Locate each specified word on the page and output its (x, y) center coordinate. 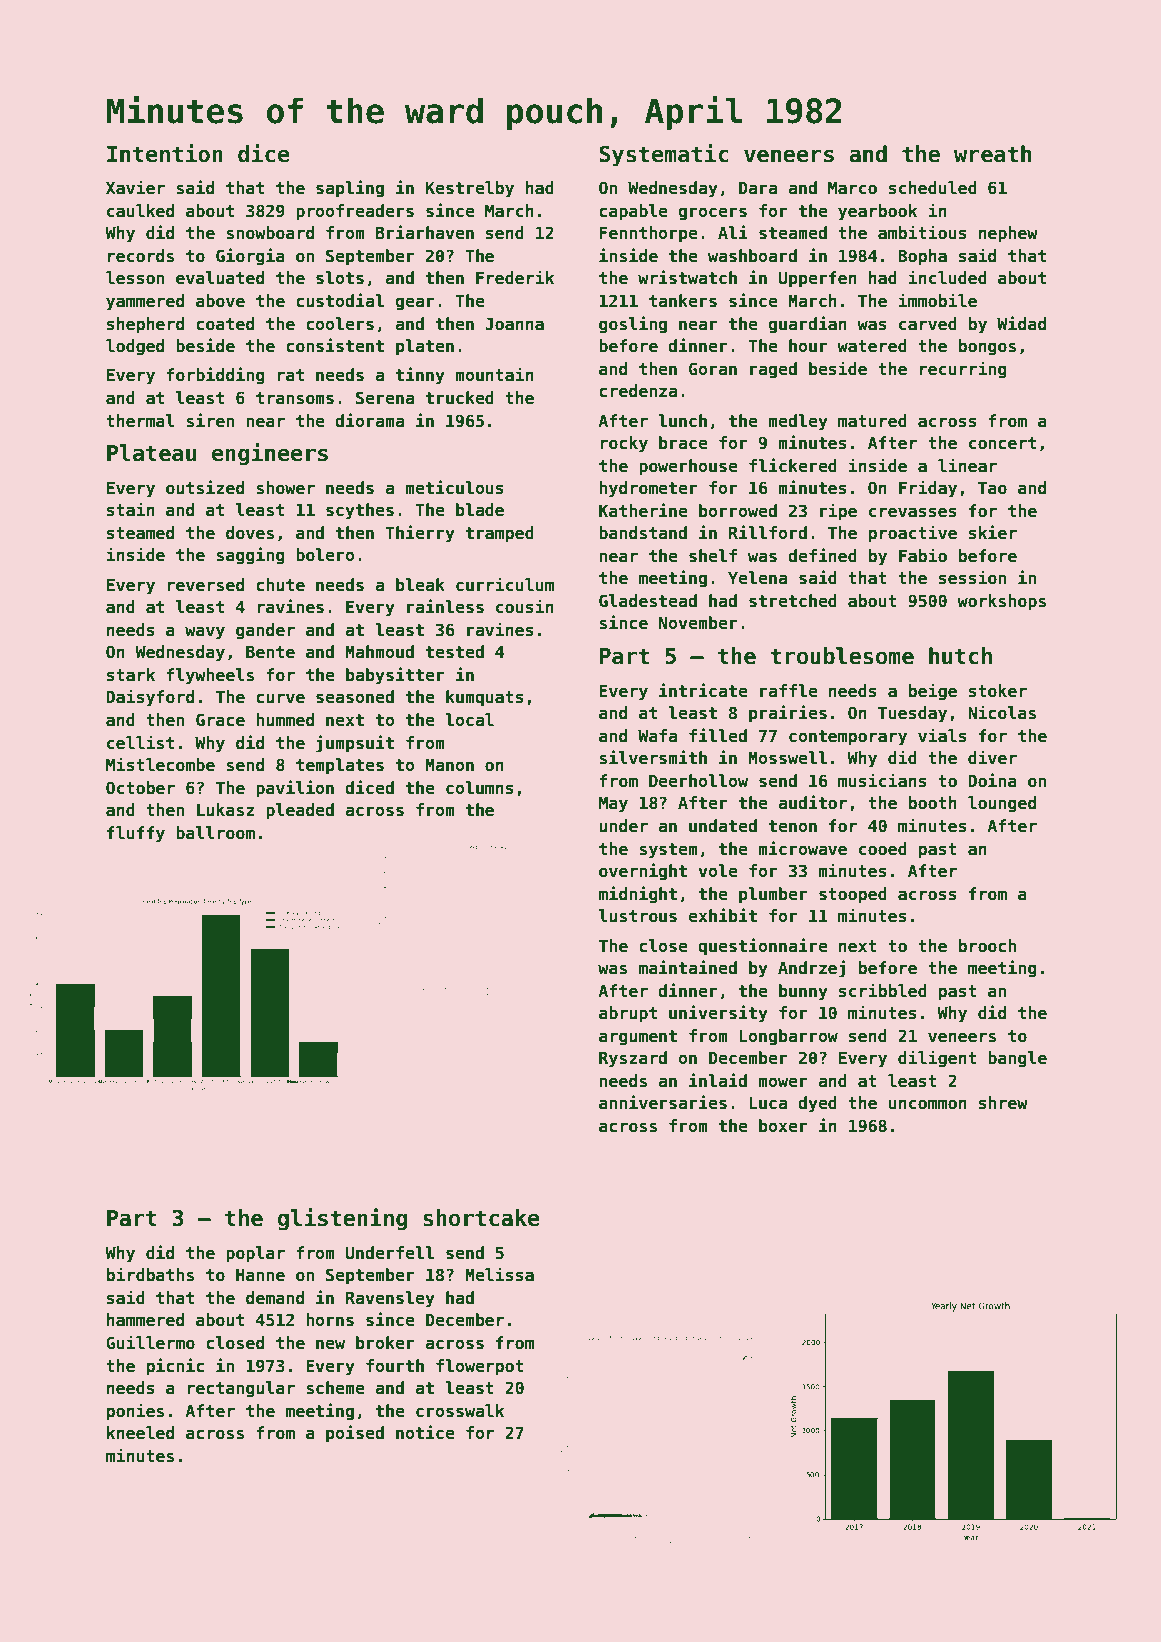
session (972, 577)
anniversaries (663, 1102)
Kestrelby (470, 189)
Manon (449, 765)
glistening (342, 1219)
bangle (1017, 1059)
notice (425, 1432)
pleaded (300, 811)
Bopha (922, 257)
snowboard (270, 233)
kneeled (140, 1433)
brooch (987, 946)
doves (250, 533)
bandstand (643, 533)
